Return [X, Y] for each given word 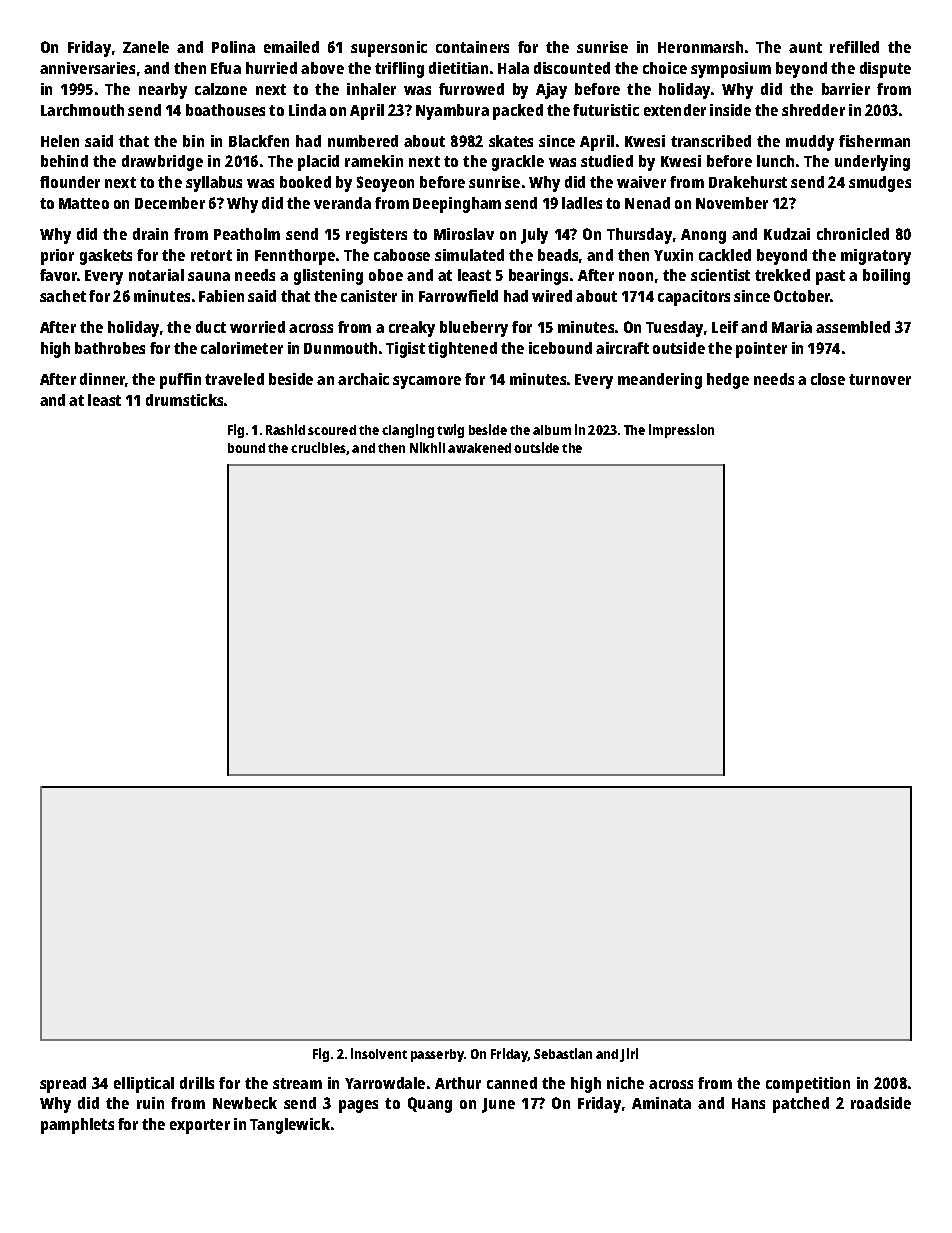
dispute [885, 70]
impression [681, 431]
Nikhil [427, 447]
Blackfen [259, 141]
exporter [200, 1126]
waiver [641, 182]
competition [808, 1085]
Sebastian [563, 1053]
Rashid [285, 429]
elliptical [144, 1085]
